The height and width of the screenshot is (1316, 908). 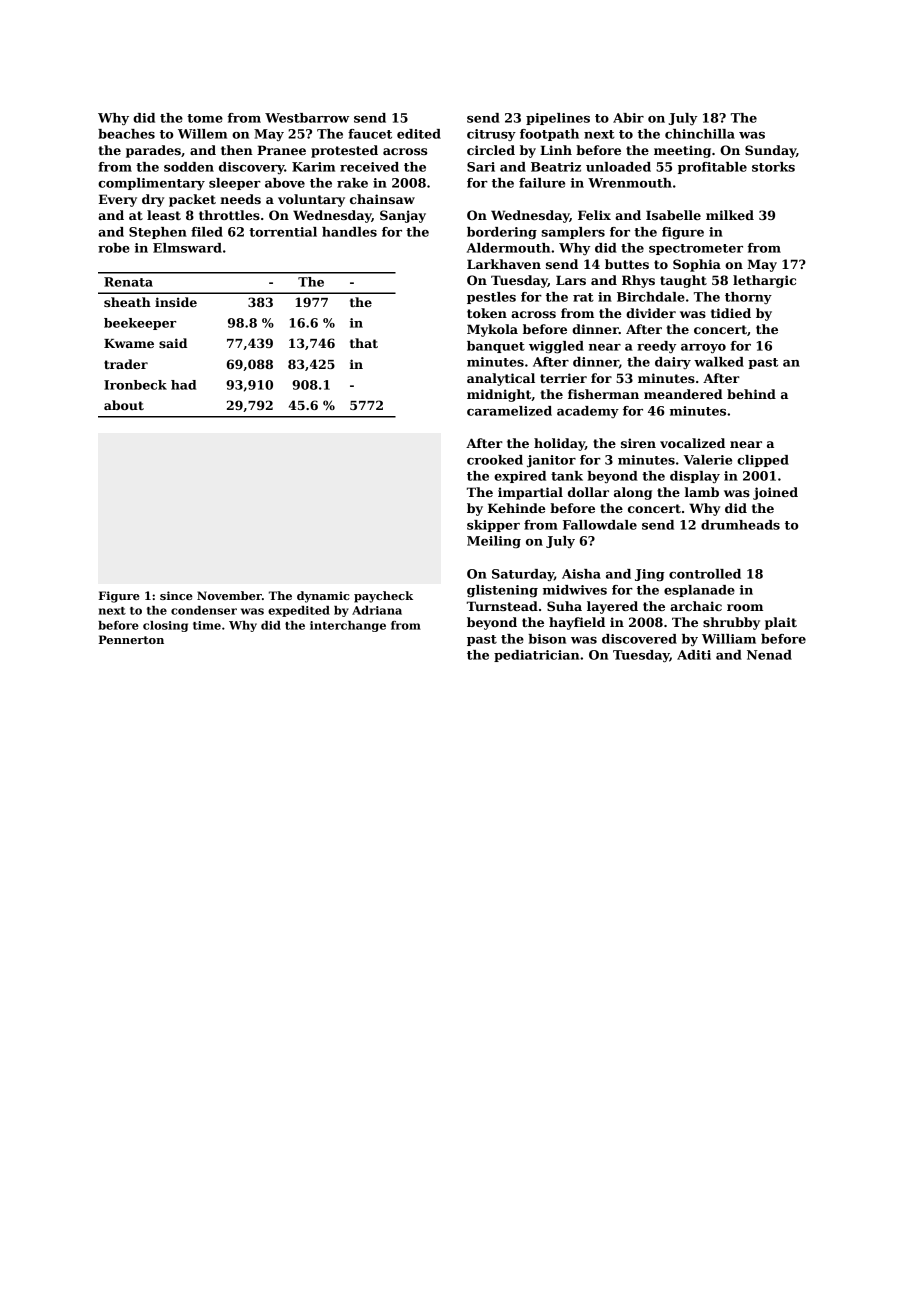 I want to click on Kehinde, so click(x=517, y=508).
